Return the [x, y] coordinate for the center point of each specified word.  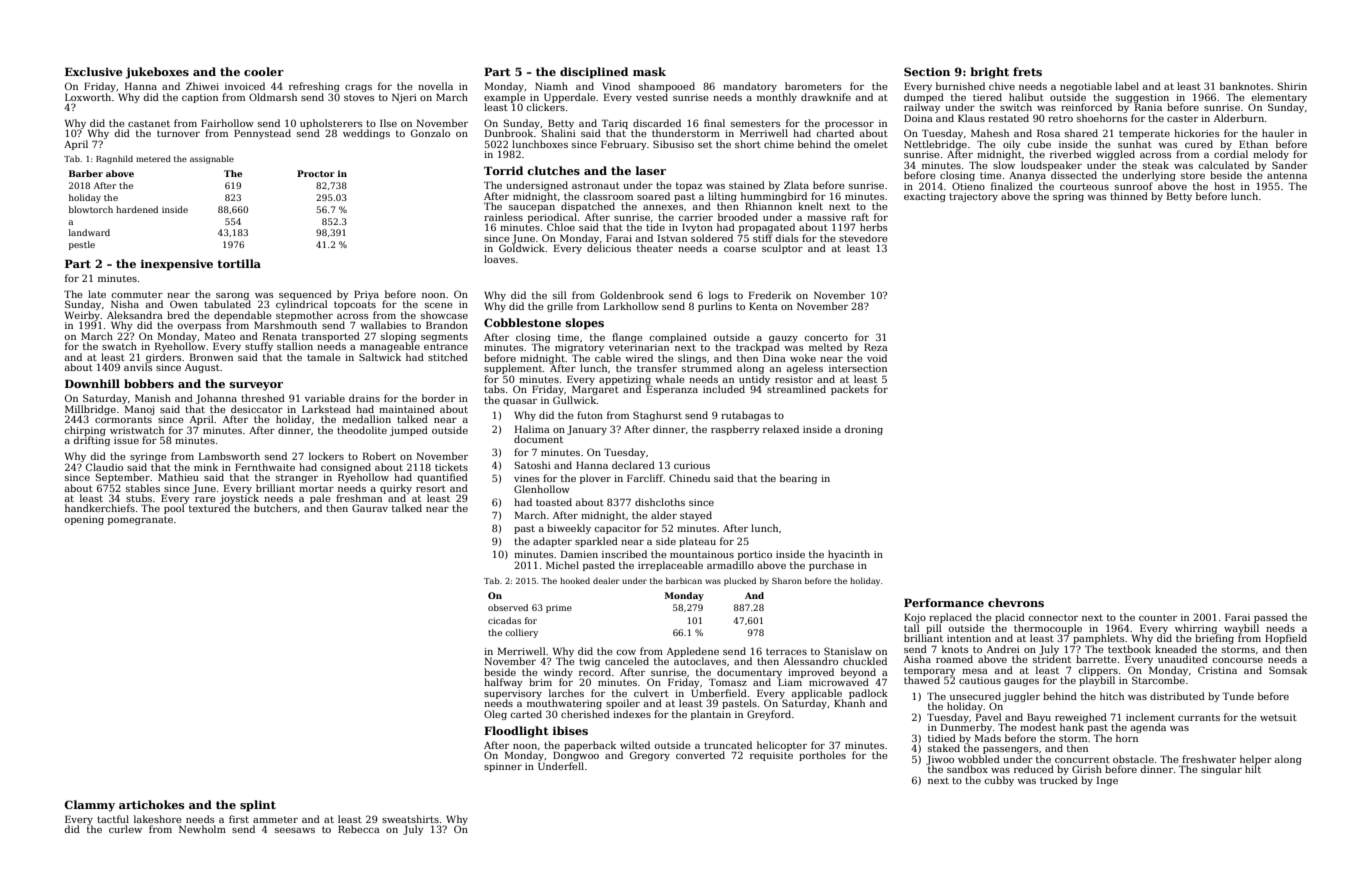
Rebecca [359, 829]
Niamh [551, 86]
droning [863, 430]
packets [850, 390]
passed [1271, 618]
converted [700, 755]
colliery [521, 633]
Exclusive [94, 71]
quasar [520, 402]
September [123, 478]
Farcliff [645, 478]
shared [1081, 133]
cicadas [504, 620]
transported [331, 337]
